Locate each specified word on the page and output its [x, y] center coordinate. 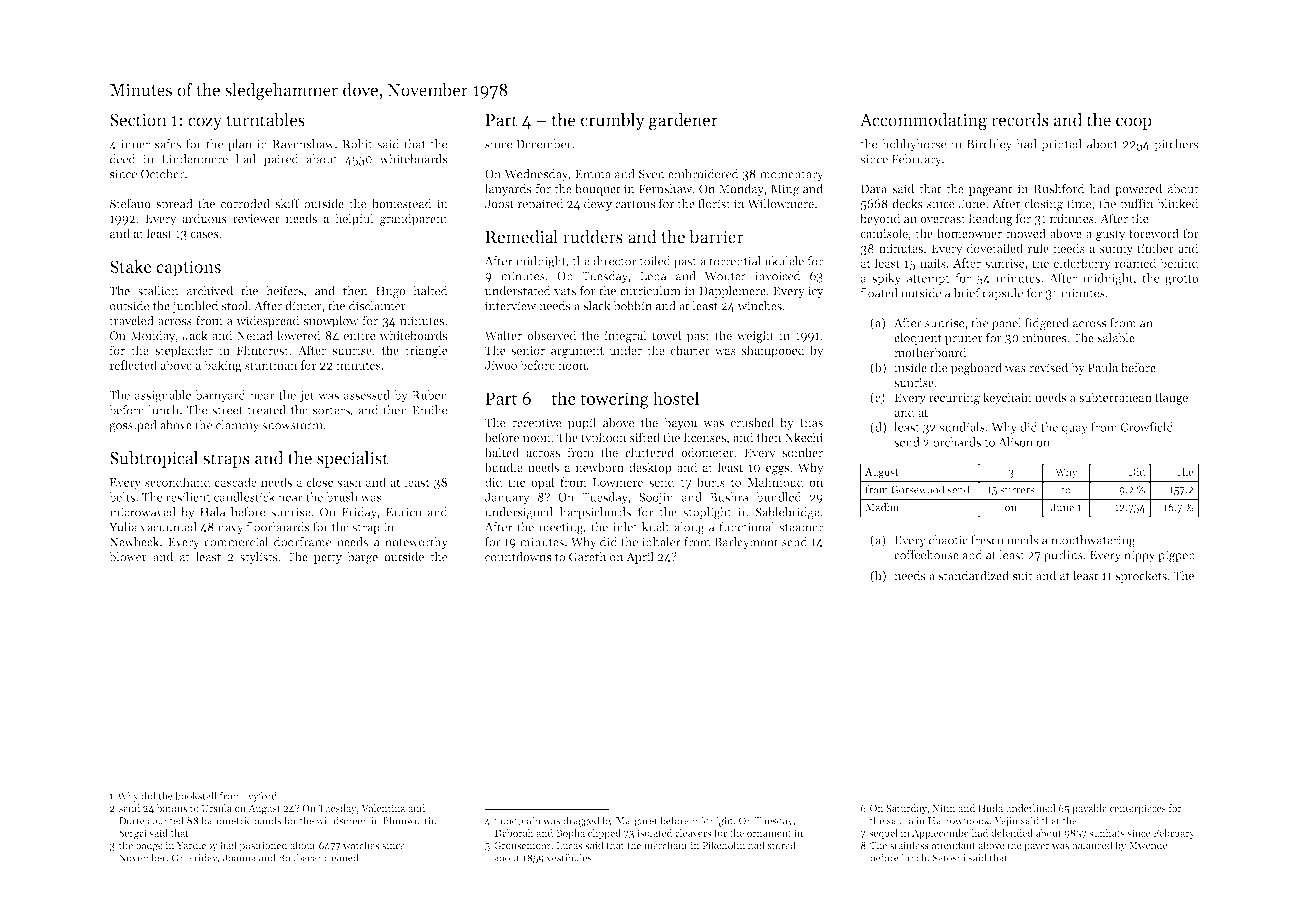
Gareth [587, 557]
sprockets [1141, 577]
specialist [352, 459]
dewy [598, 204]
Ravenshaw [303, 144]
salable [1116, 338]
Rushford [1059, 188]
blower [128, 557]
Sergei [133, 834]
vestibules [569, 857]
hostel [676, 398]
